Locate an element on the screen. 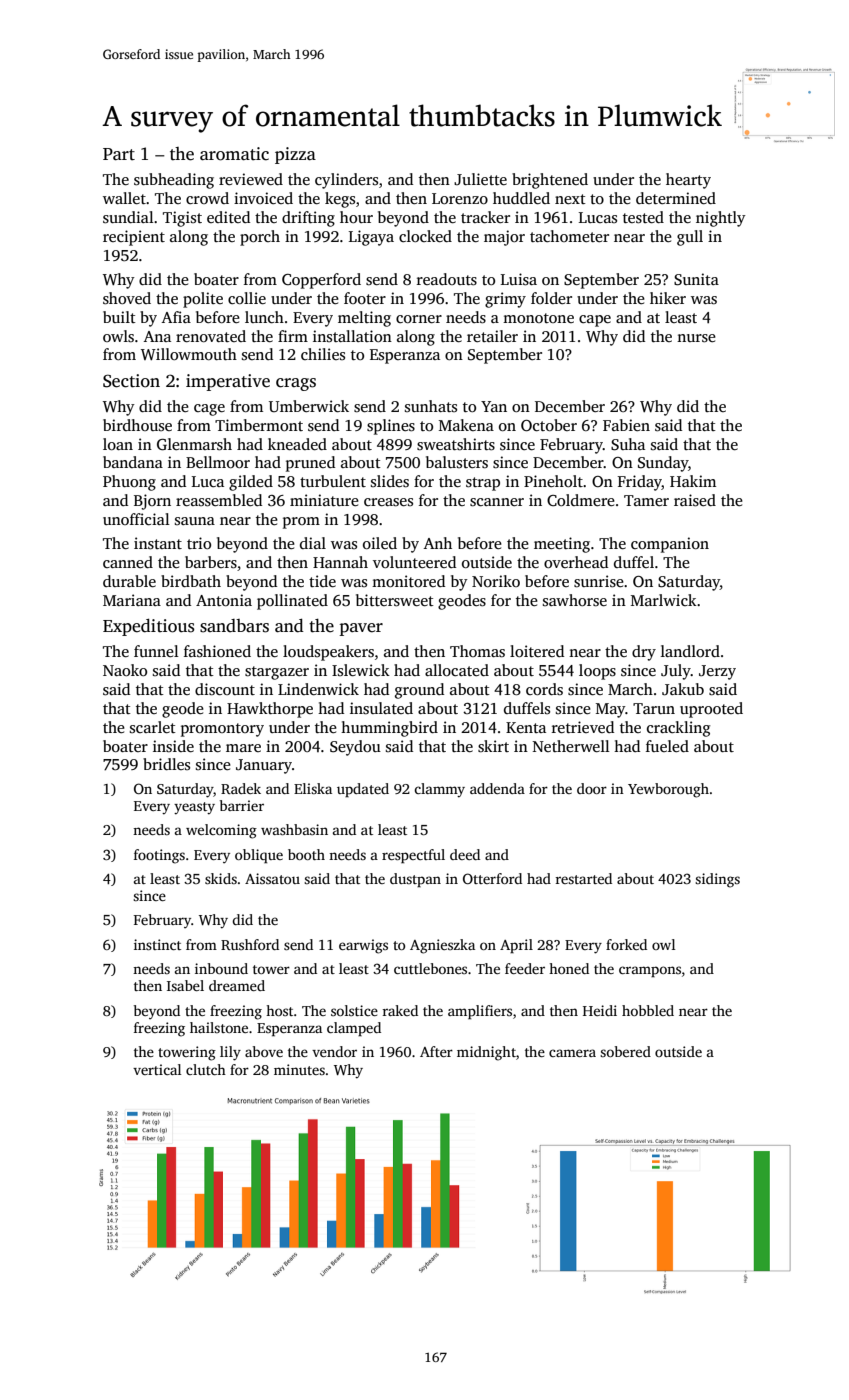 The image size is (849, 1400). miniature is located at coordinates (324, 500).
